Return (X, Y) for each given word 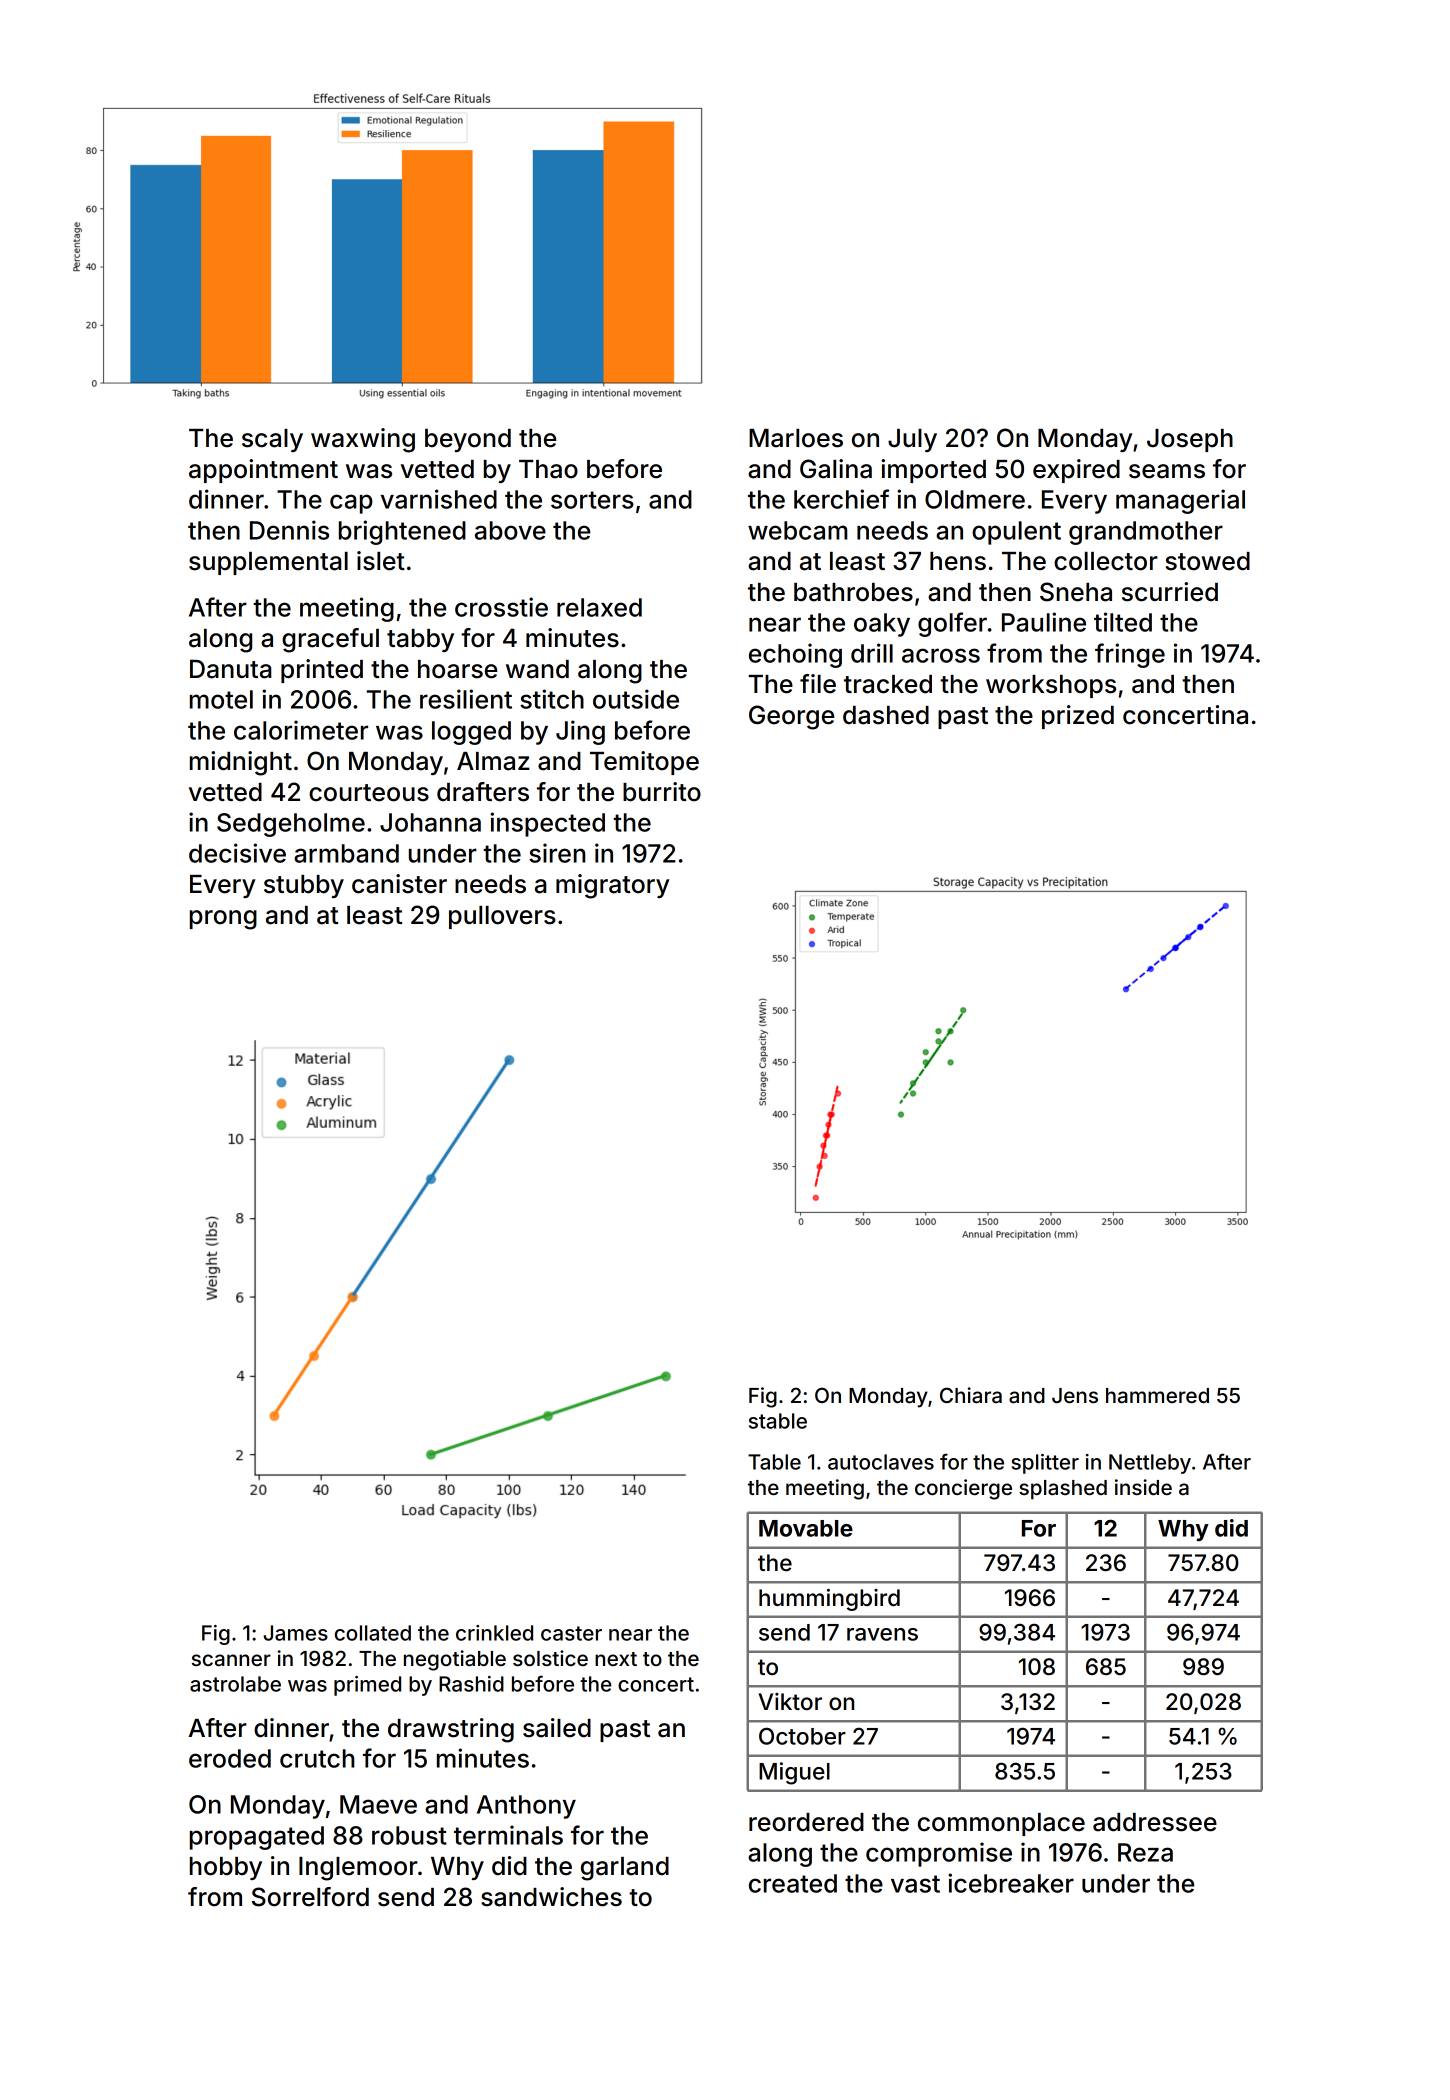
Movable (806, 1528)
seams (1167, 471)
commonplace (1001, 1824)
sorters (592, 500)
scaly (272, 440)
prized (1078, 717)
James (295, 1633)
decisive (237, 853)
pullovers (502, 917)
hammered (1157, 1396)
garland (625, 1869)
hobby (226, 1868)
